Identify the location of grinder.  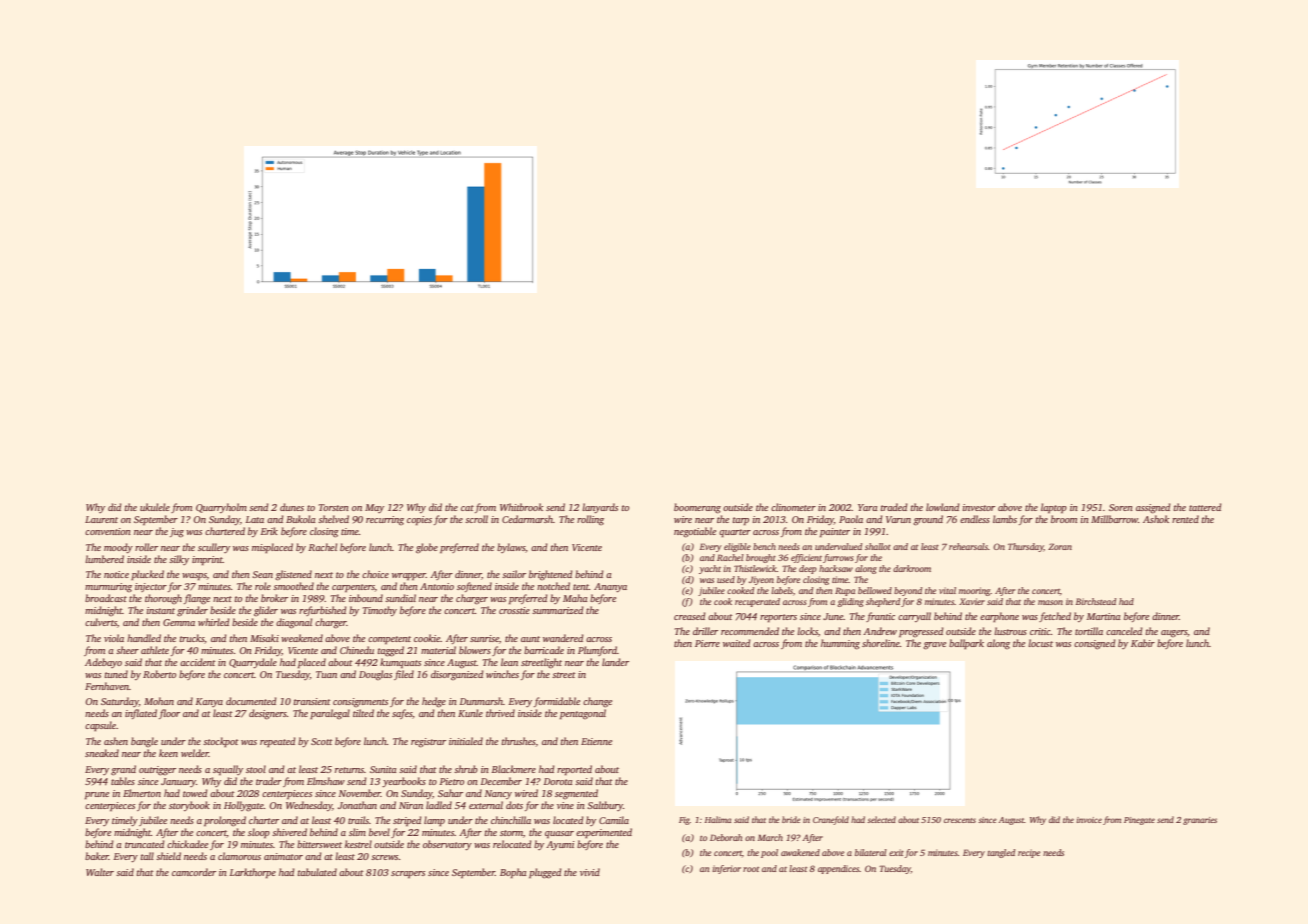
(192, 611).
